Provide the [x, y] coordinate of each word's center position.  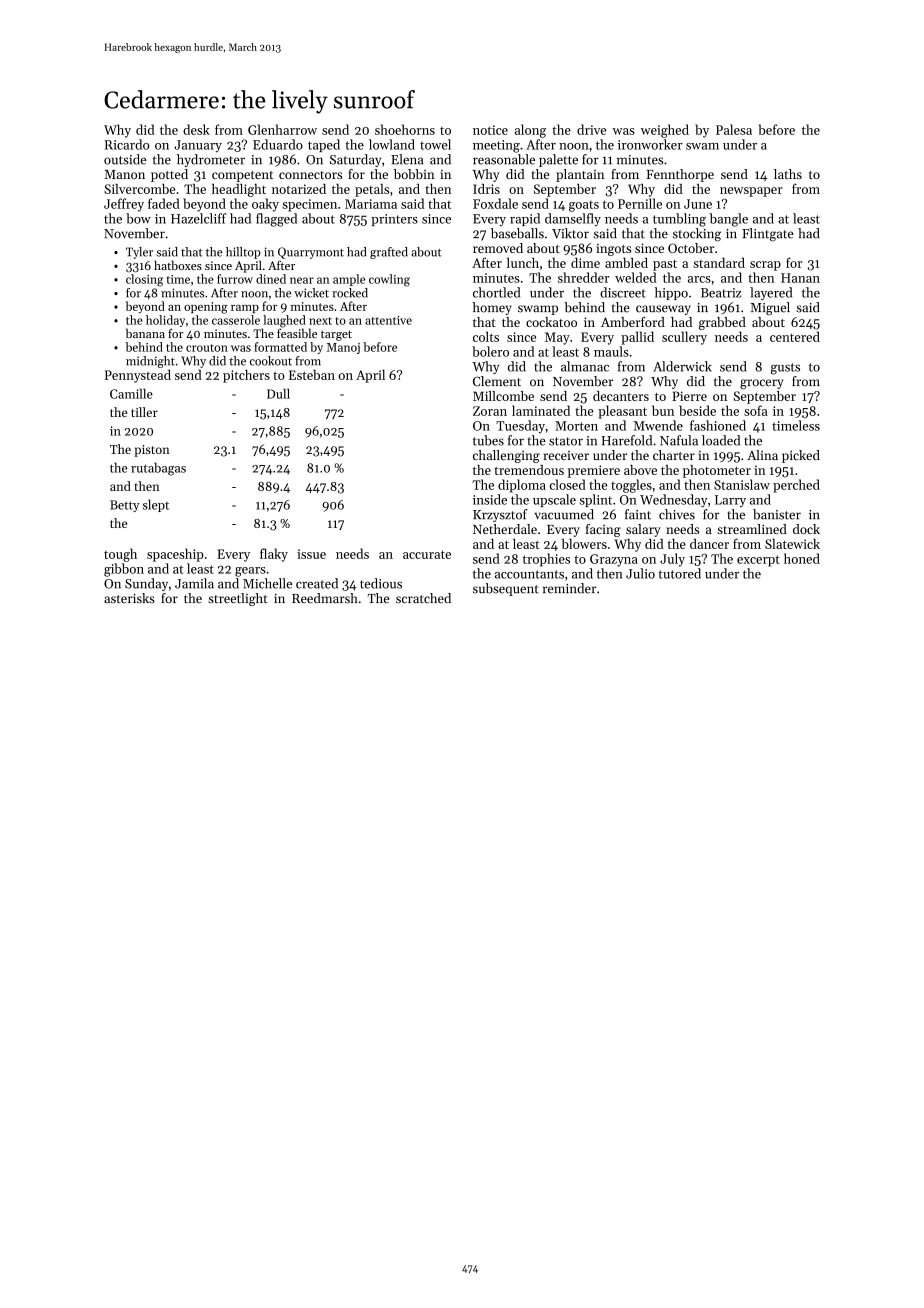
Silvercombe [139, 189]
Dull [278, 393]
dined [271, 279]
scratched [423, 598]
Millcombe [503, 396]
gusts [785, 369]
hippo [671, 293]
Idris [486, 189]
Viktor [570, 233]
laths [788, 174]
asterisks [129, 598]
